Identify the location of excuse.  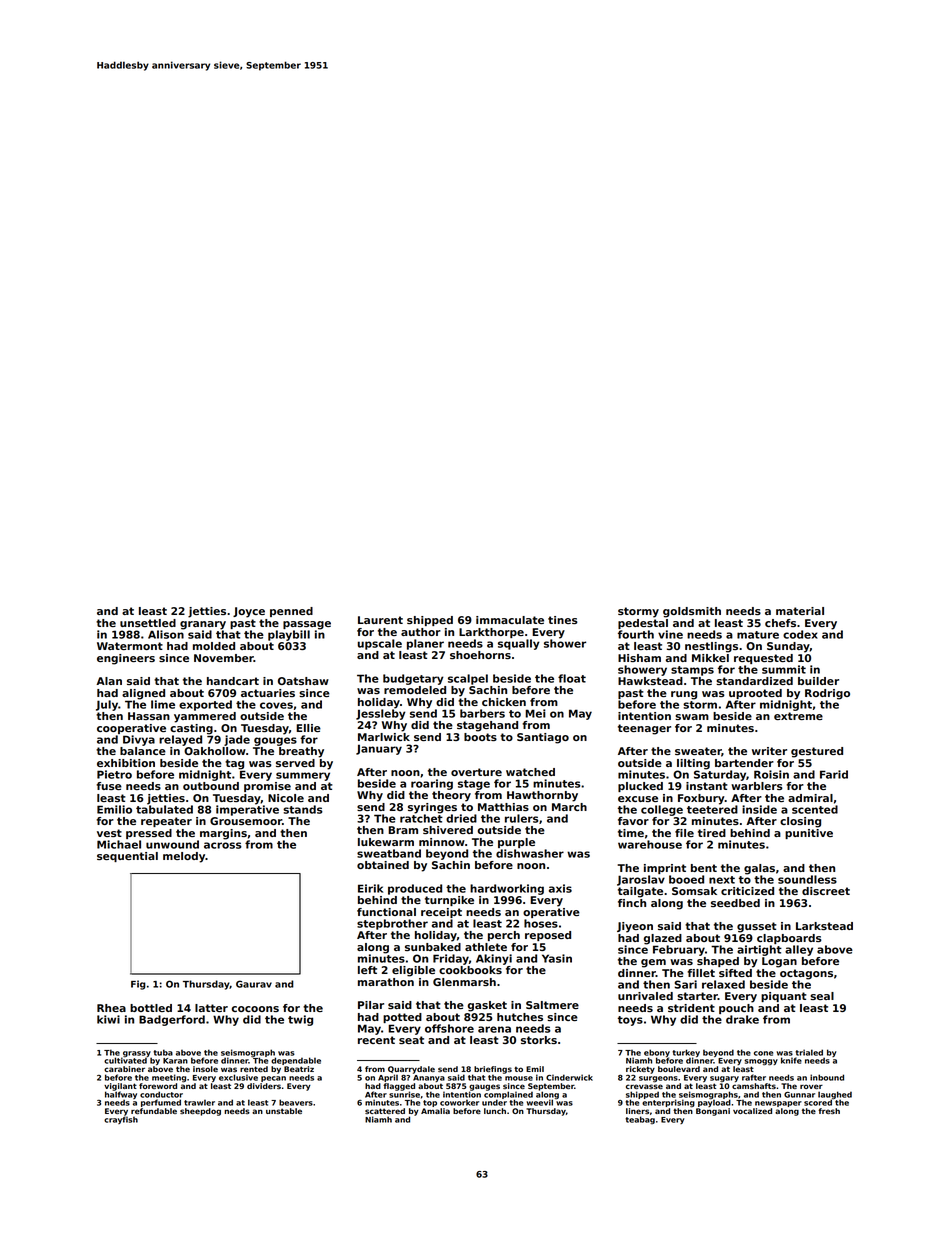
(638, 799).
